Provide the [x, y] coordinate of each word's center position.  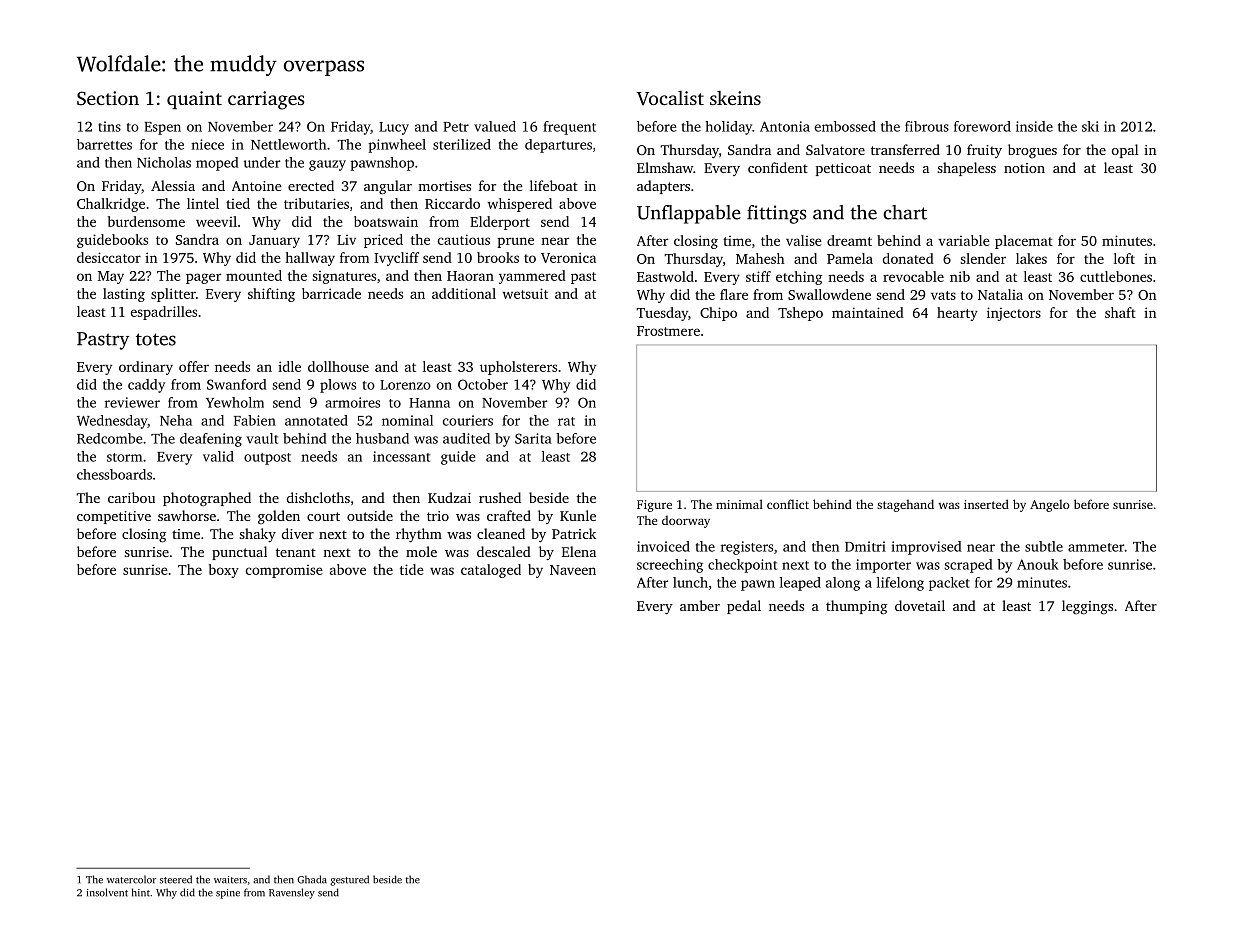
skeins [735, 98]
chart [905, 212]
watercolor [131, 879]
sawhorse [187, 515]
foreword [982, 126]
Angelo [1049, 505]
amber [700, 605]
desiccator [109, 257]
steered [176, 879]
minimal [739, 504]
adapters [663, 187]
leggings [1087, 607]
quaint [194, 100]
